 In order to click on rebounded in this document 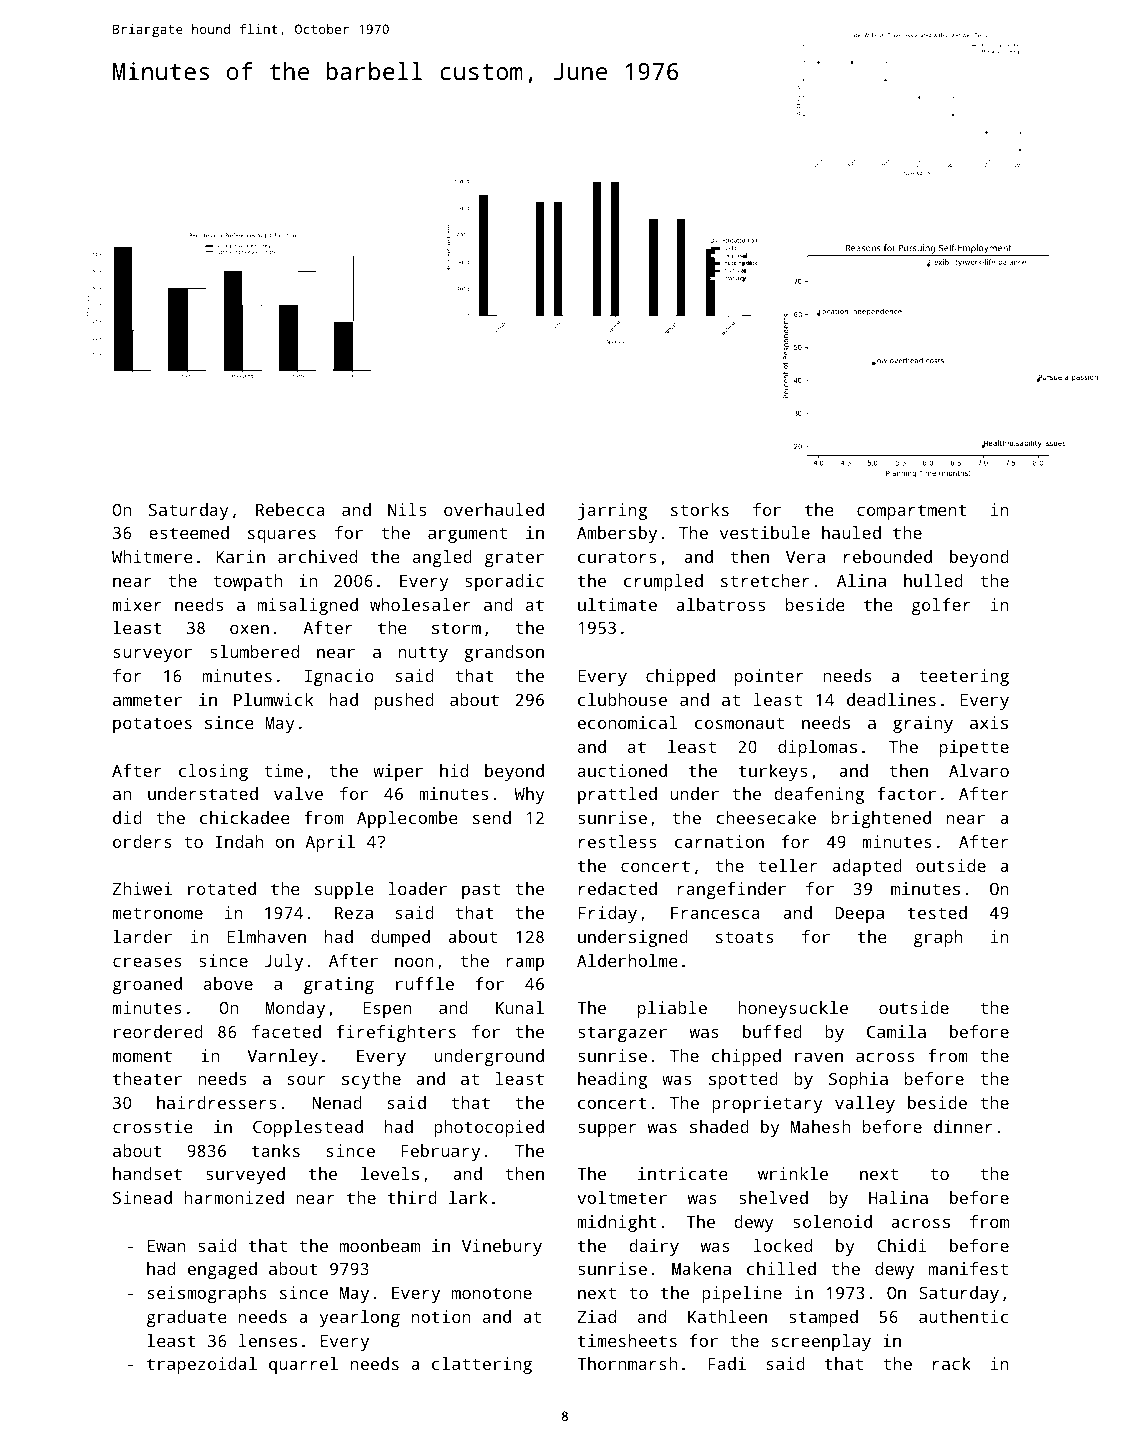, I will do `click(888, 556)`.
